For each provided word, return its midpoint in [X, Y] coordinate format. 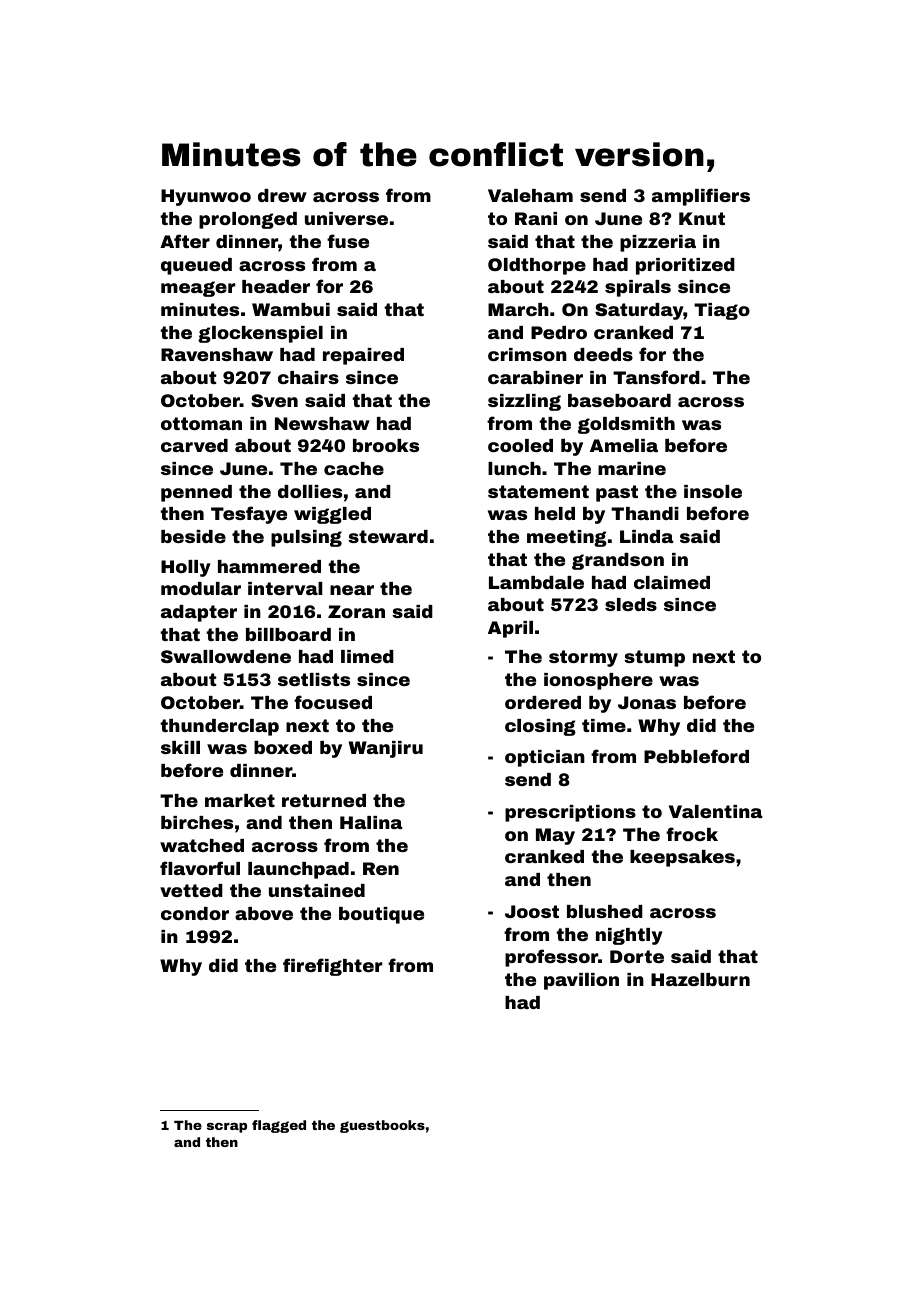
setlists [314, 679]
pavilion [581, 981]
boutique [381, 915]
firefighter [333, 967]
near [352, 590]
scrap [227, 1128]
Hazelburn [700, 979]
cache [354, 468]
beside [193, 536]
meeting [567, 538]
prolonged [248, 220]
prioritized [685, 266]
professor [551, 958]
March [518, 309]
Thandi [645, 513]
